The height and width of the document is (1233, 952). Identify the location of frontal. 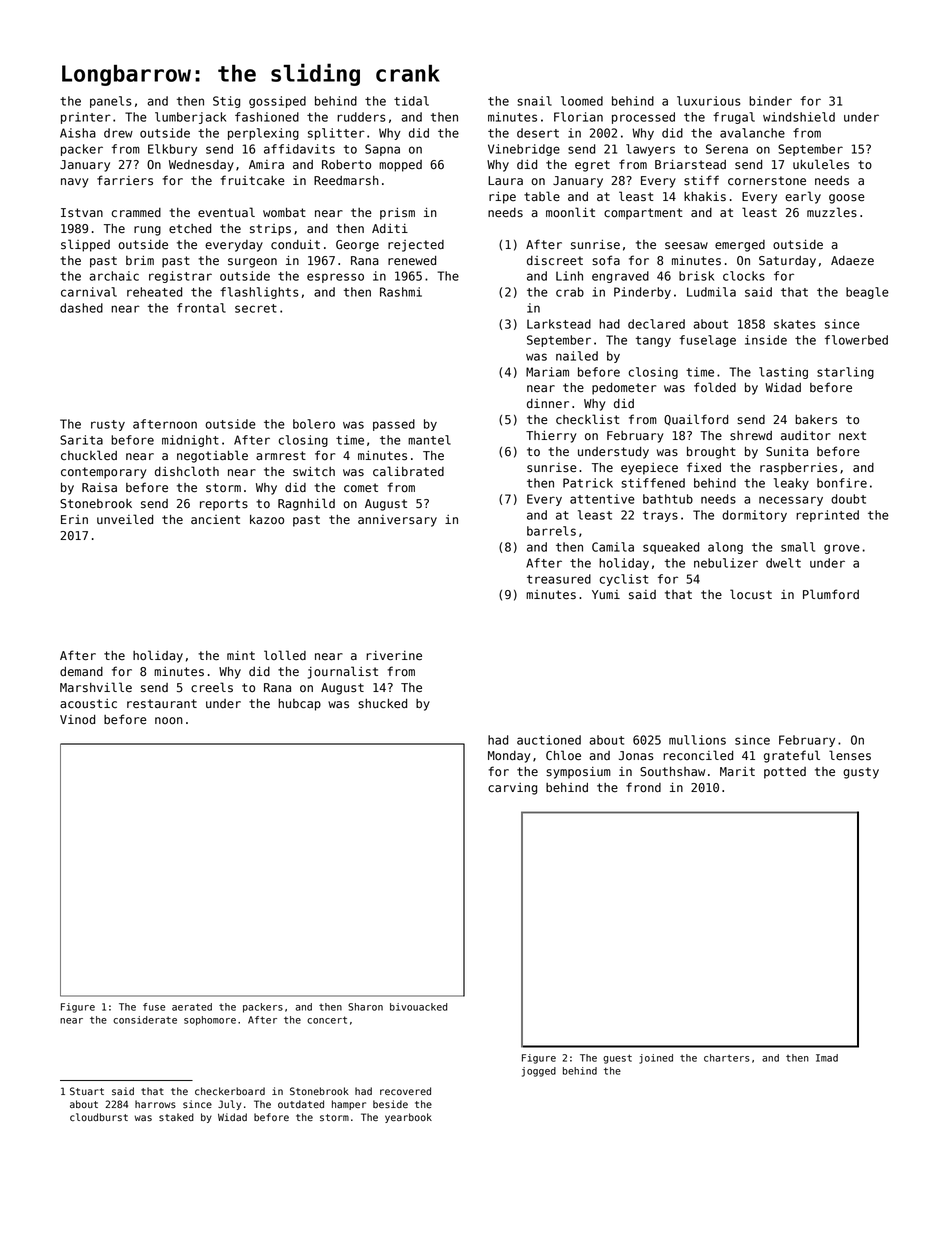
(201, 308).
